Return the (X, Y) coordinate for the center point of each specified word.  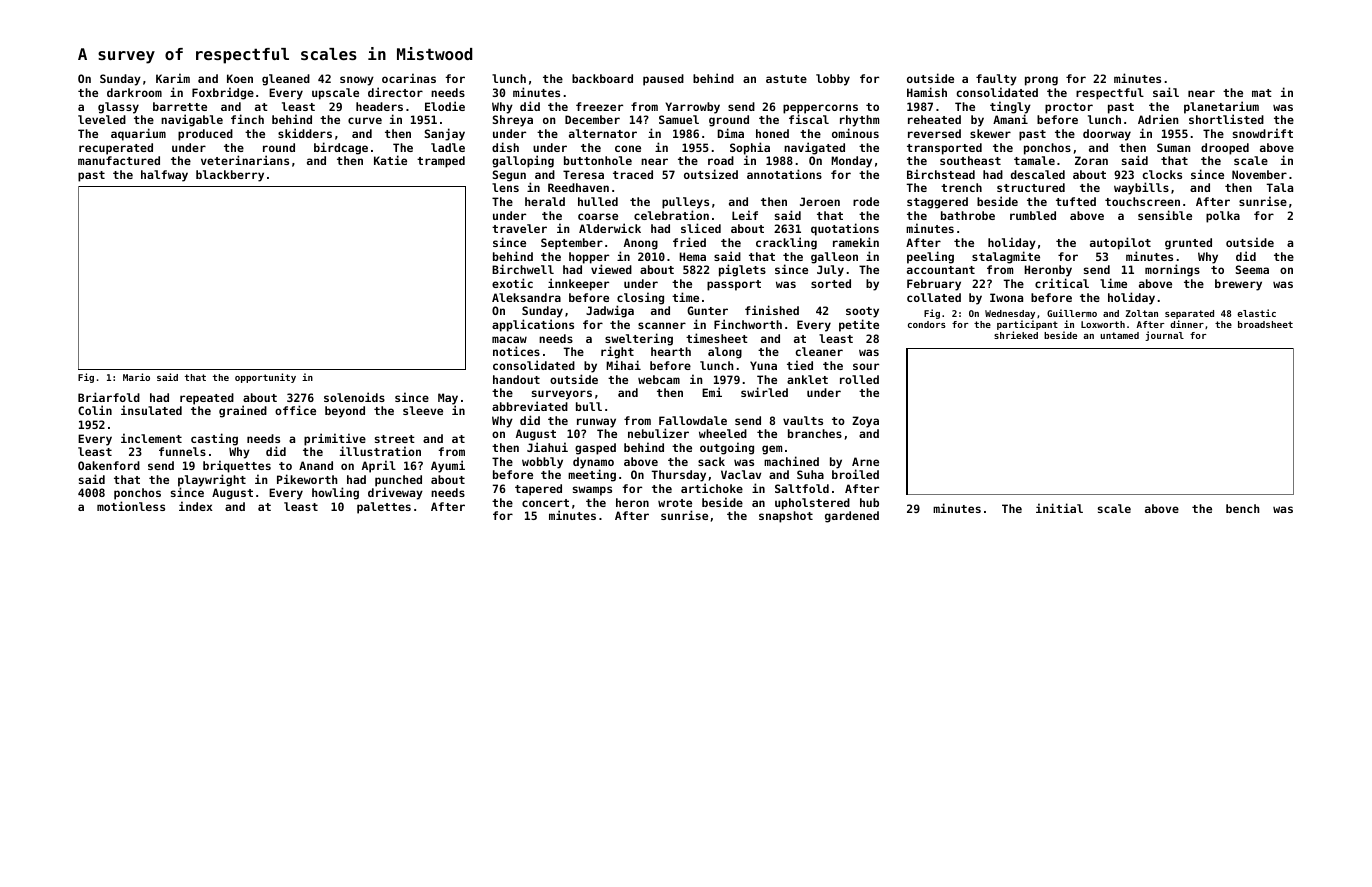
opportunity (265, 378)
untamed (1119, 335)
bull (589, 406)
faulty (996, 80)
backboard (602, 78)
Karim (173, 78)
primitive (335, 440)
